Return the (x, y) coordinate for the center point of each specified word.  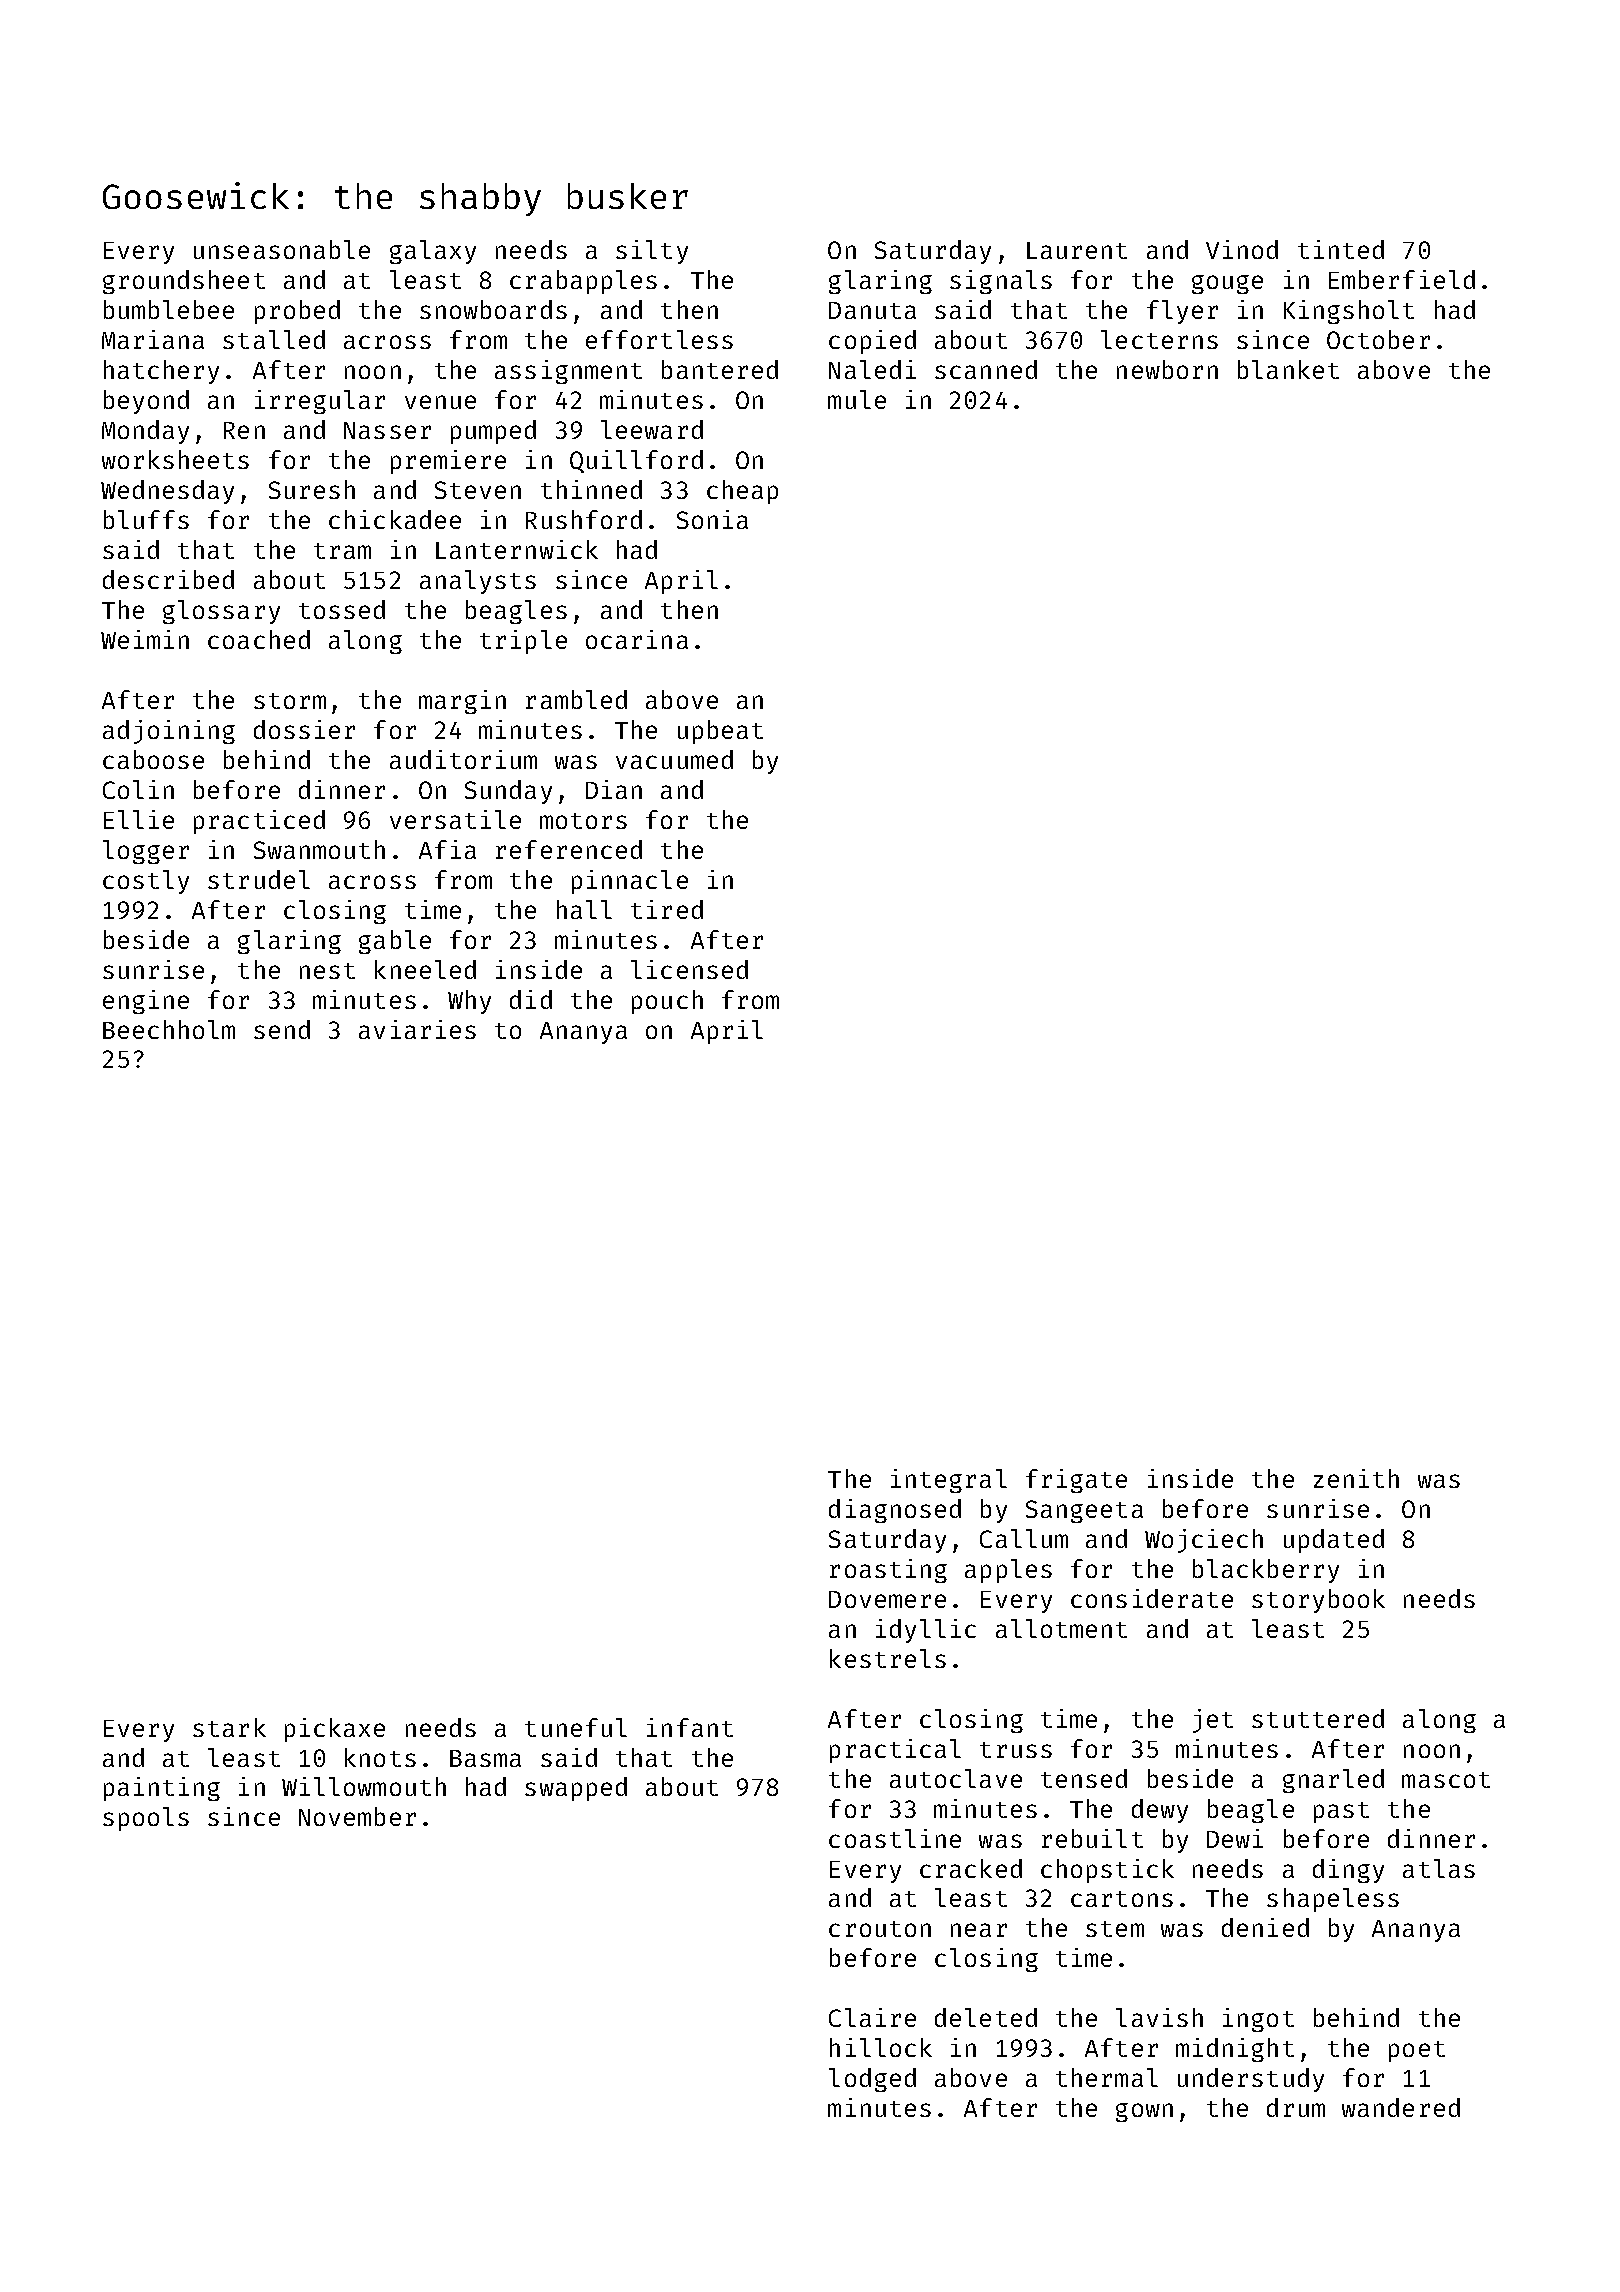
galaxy (433, 252)
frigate (1076, 1481)
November (357, 1816)
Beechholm (169, 1029)
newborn (1167, 369)
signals (1001, 282)
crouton (880, 1929)
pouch (667, 1002)
